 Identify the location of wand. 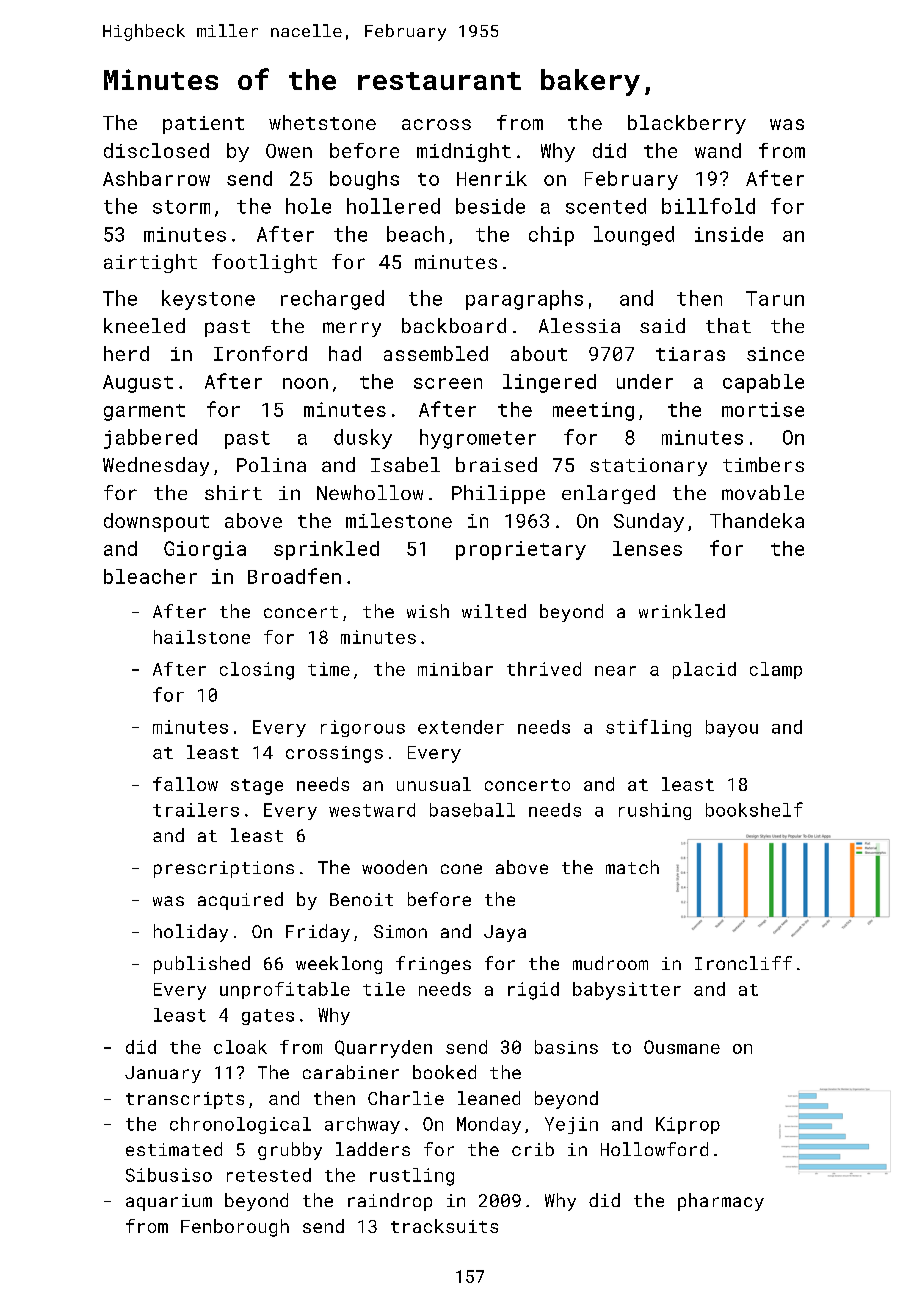
(718, 150).
